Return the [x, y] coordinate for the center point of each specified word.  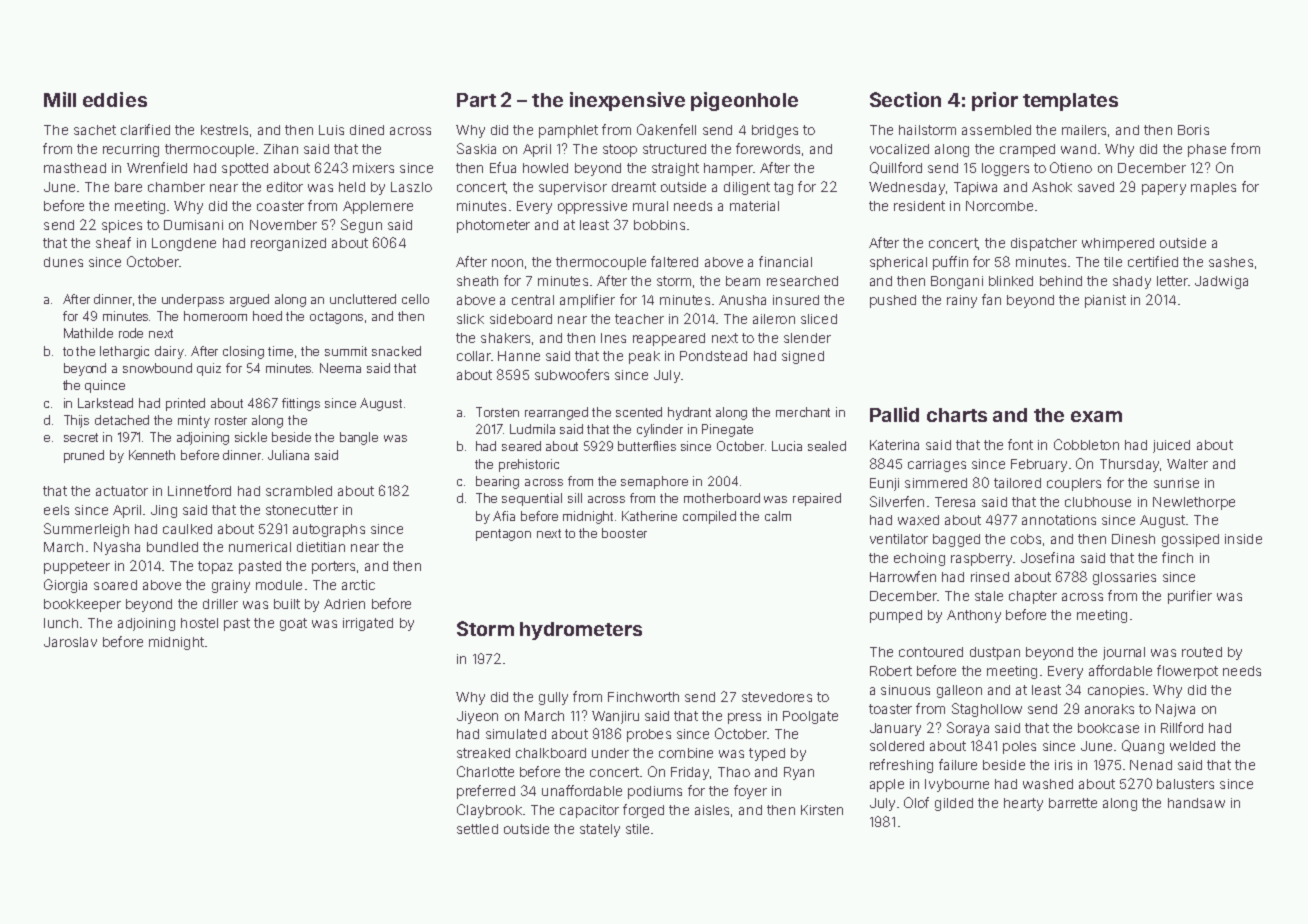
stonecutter [302, 510]
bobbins [659, 225]
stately [600, 830]
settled [477, 829]
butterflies [647, 446]
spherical [898, 263]
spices [122, 226]
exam [1096, 416]
